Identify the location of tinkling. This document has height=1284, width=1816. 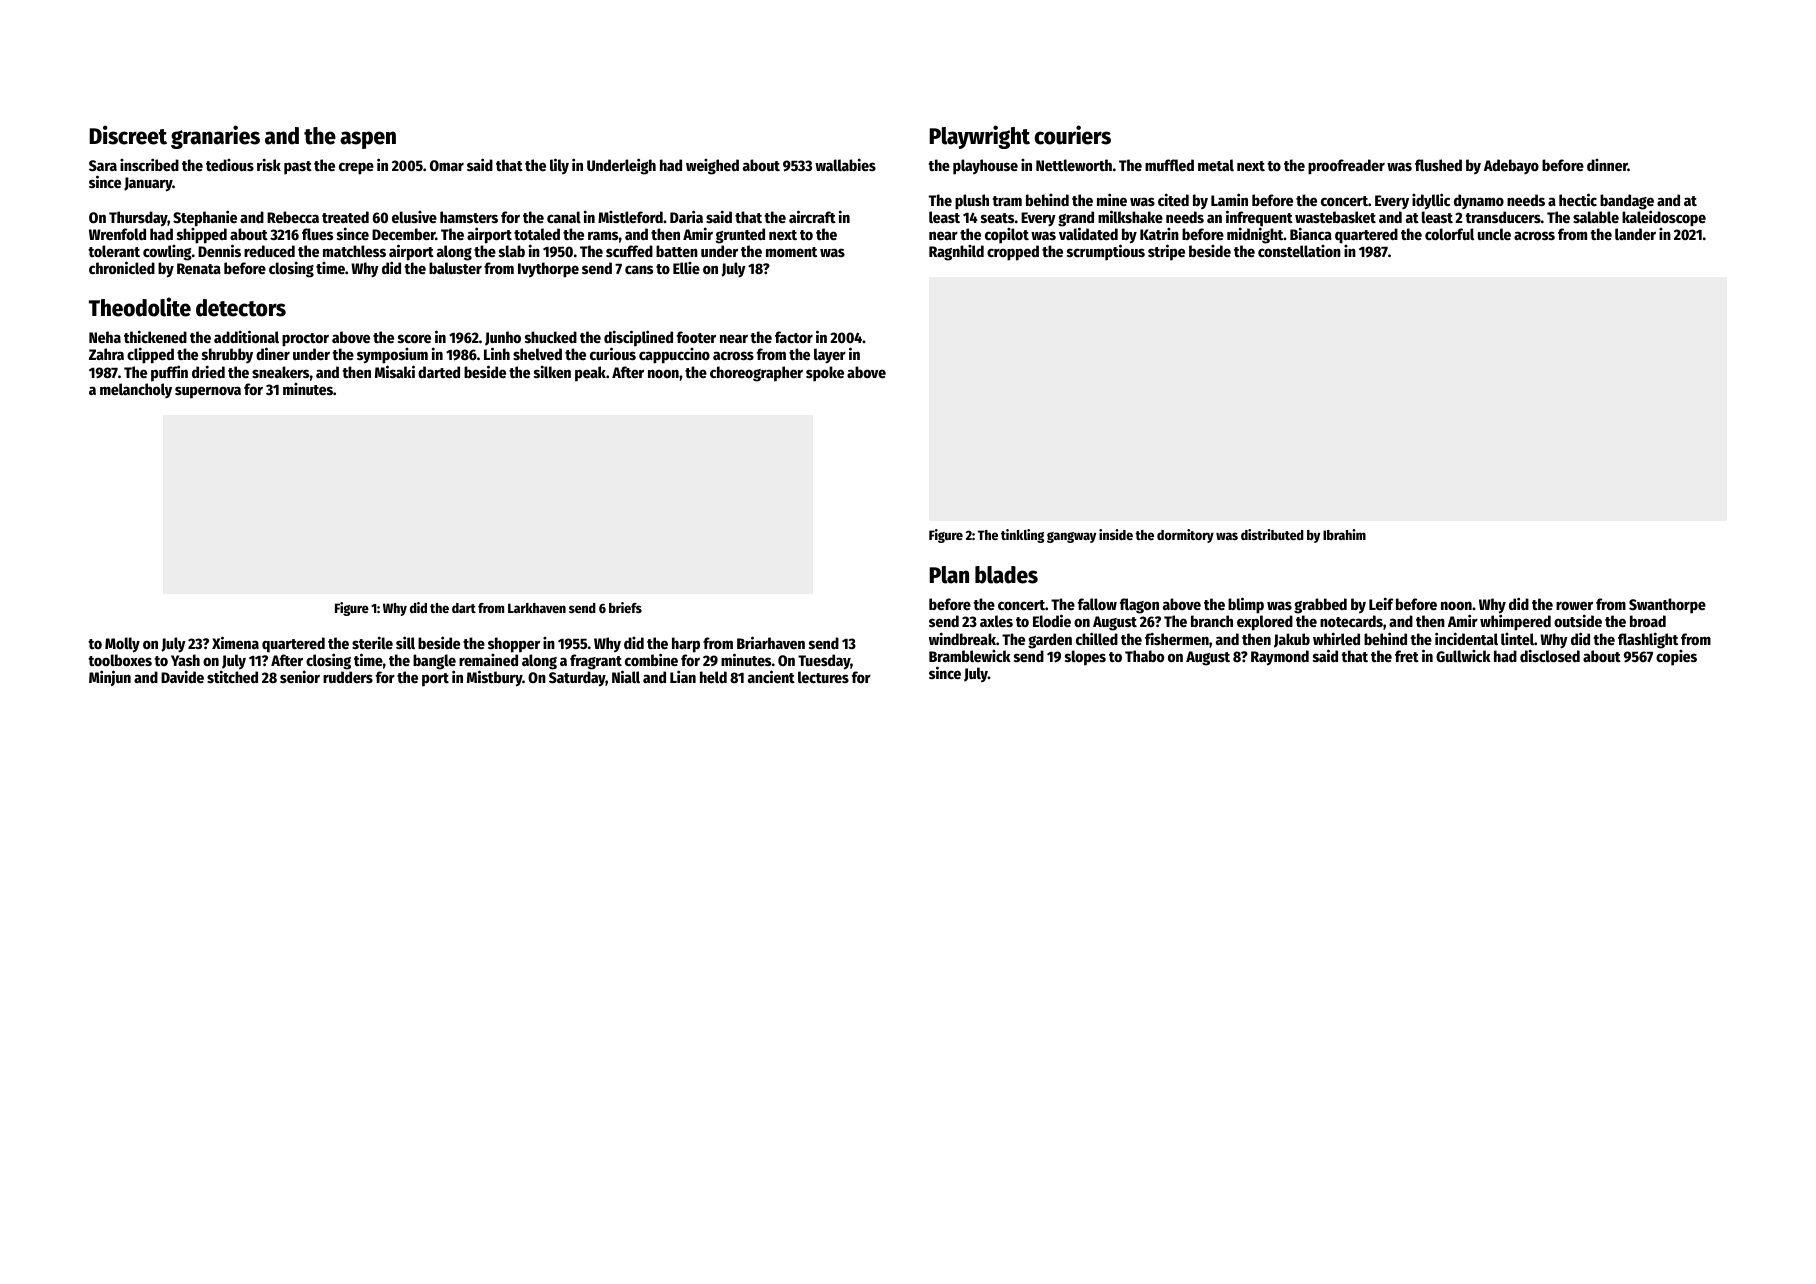
(1022, 536).
